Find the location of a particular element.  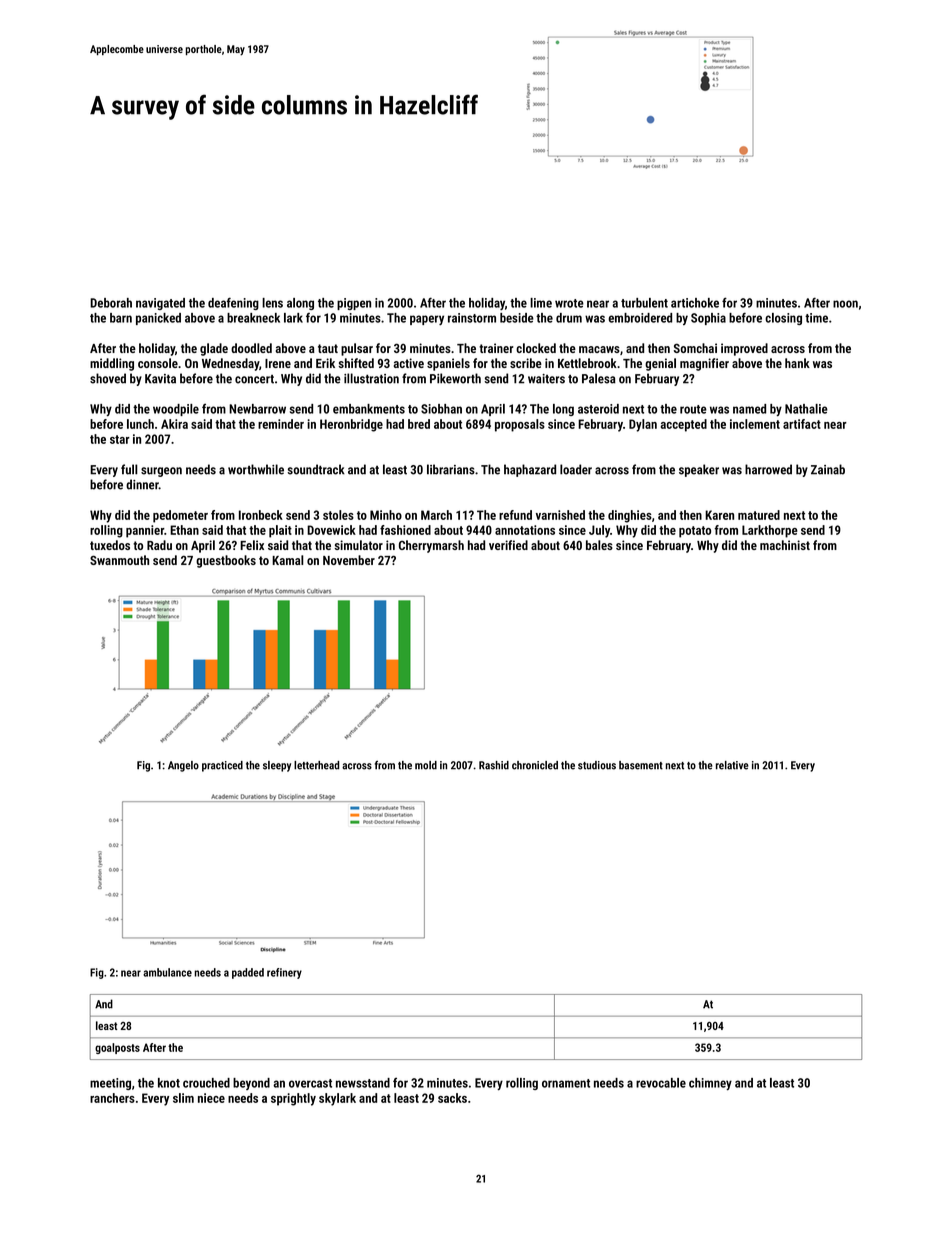

ranchers is located at coordinates (112, 1098).
